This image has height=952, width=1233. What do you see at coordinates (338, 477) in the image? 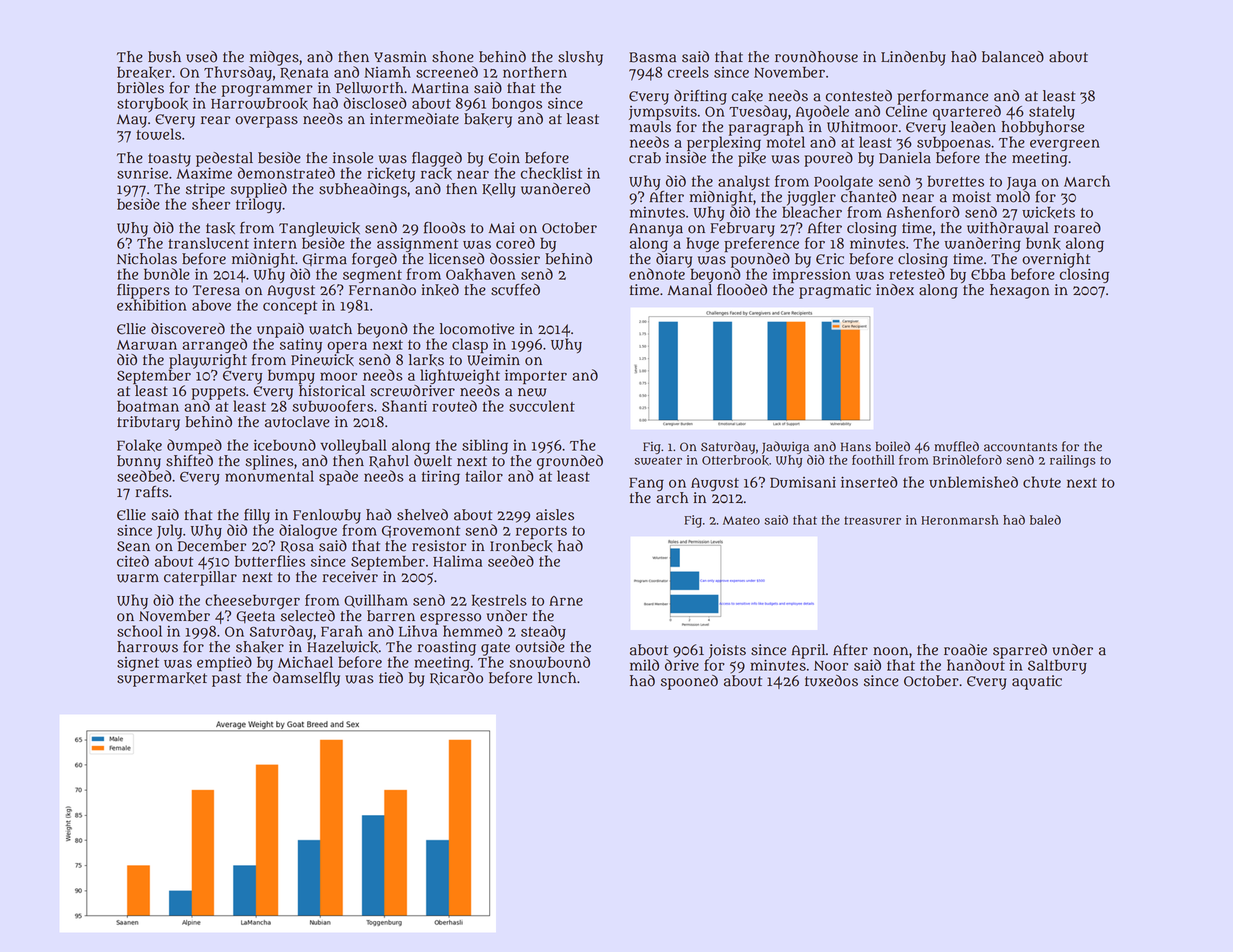
I see `spade` at bounding box center [338, 477].
